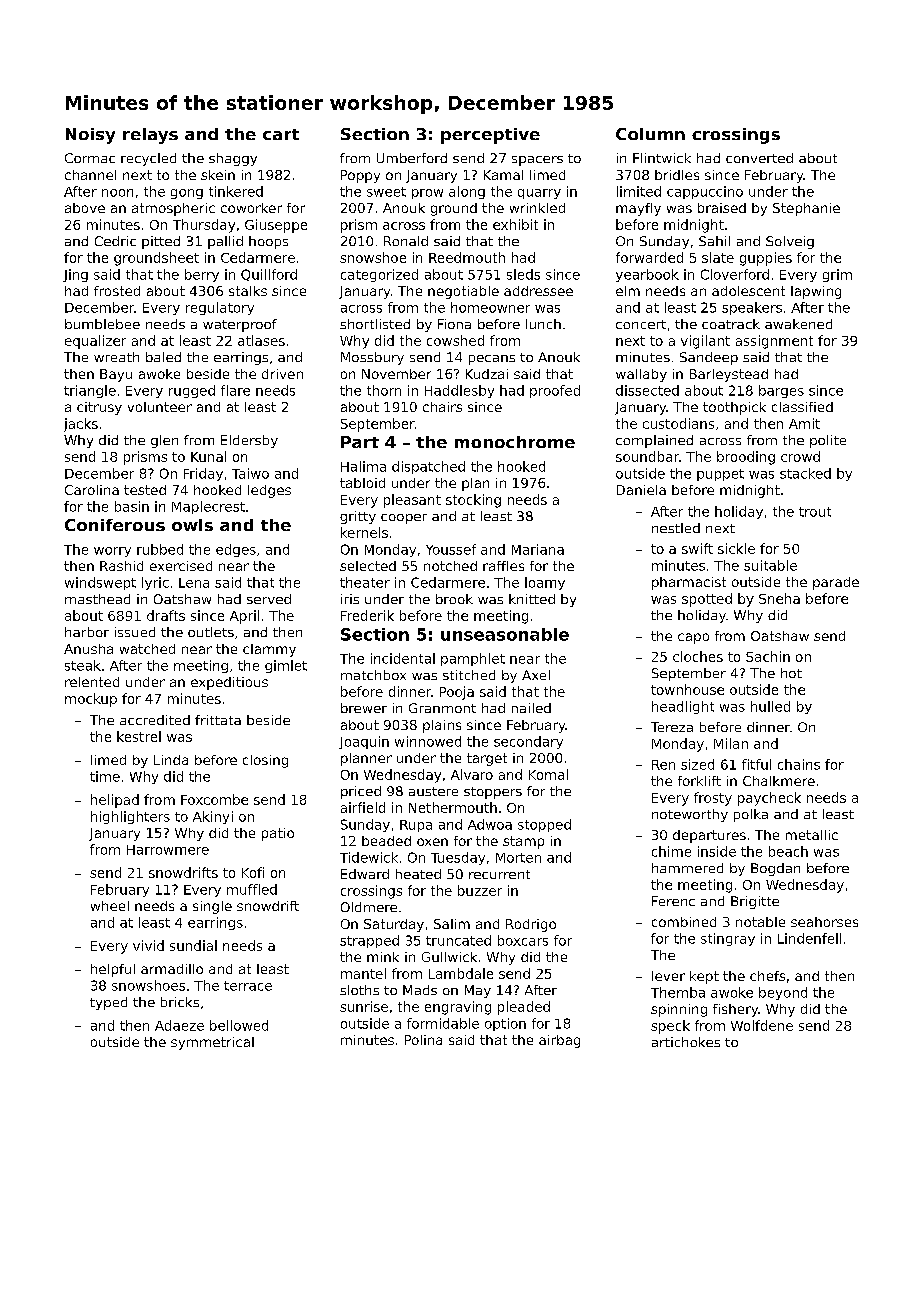 This screenshot has height=1308, width=924. I want to click on time, so click(105, 776).
